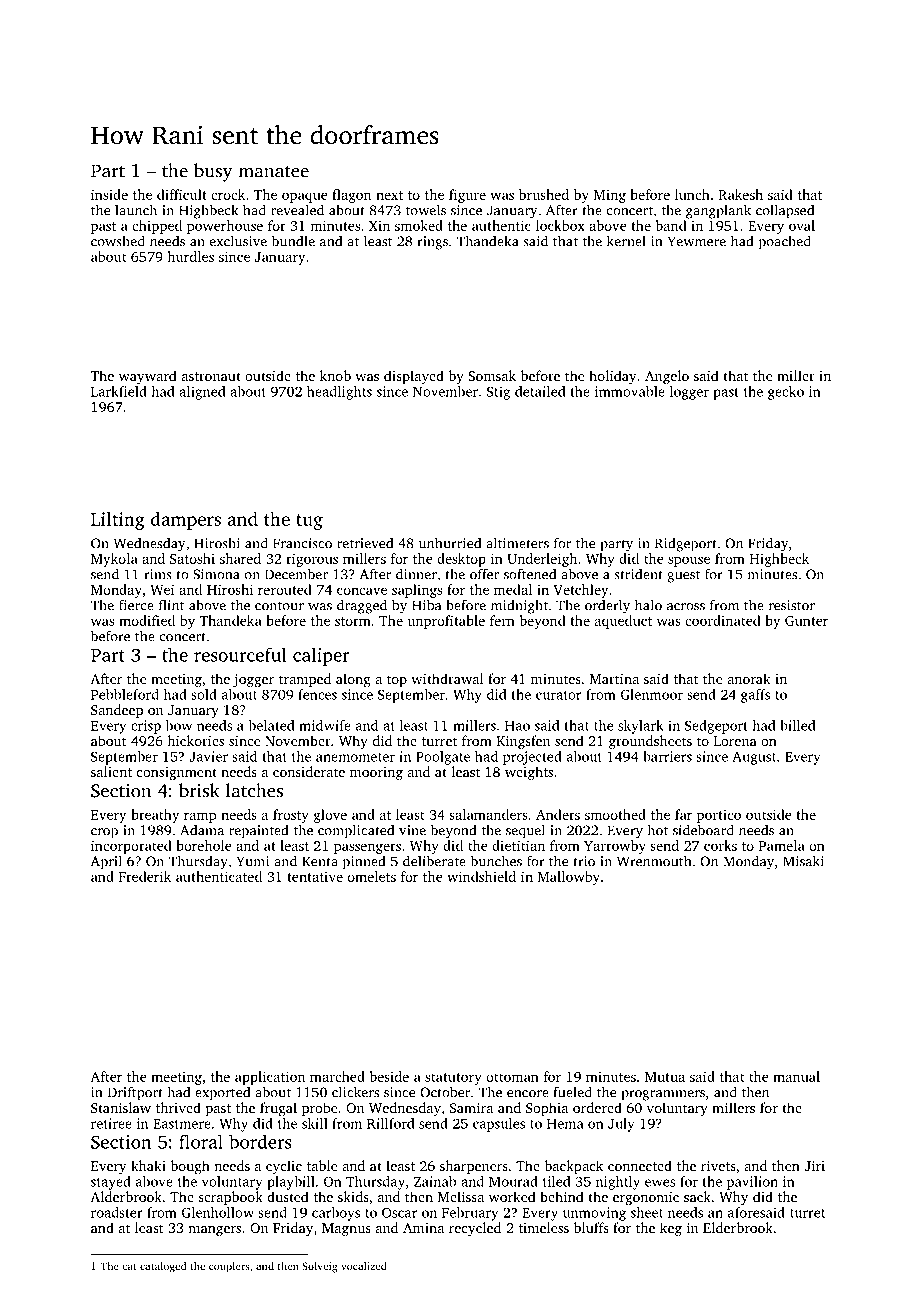  Describe the element at coordinates (148, 377) in the screenshot. I see `wayward` at that location.
